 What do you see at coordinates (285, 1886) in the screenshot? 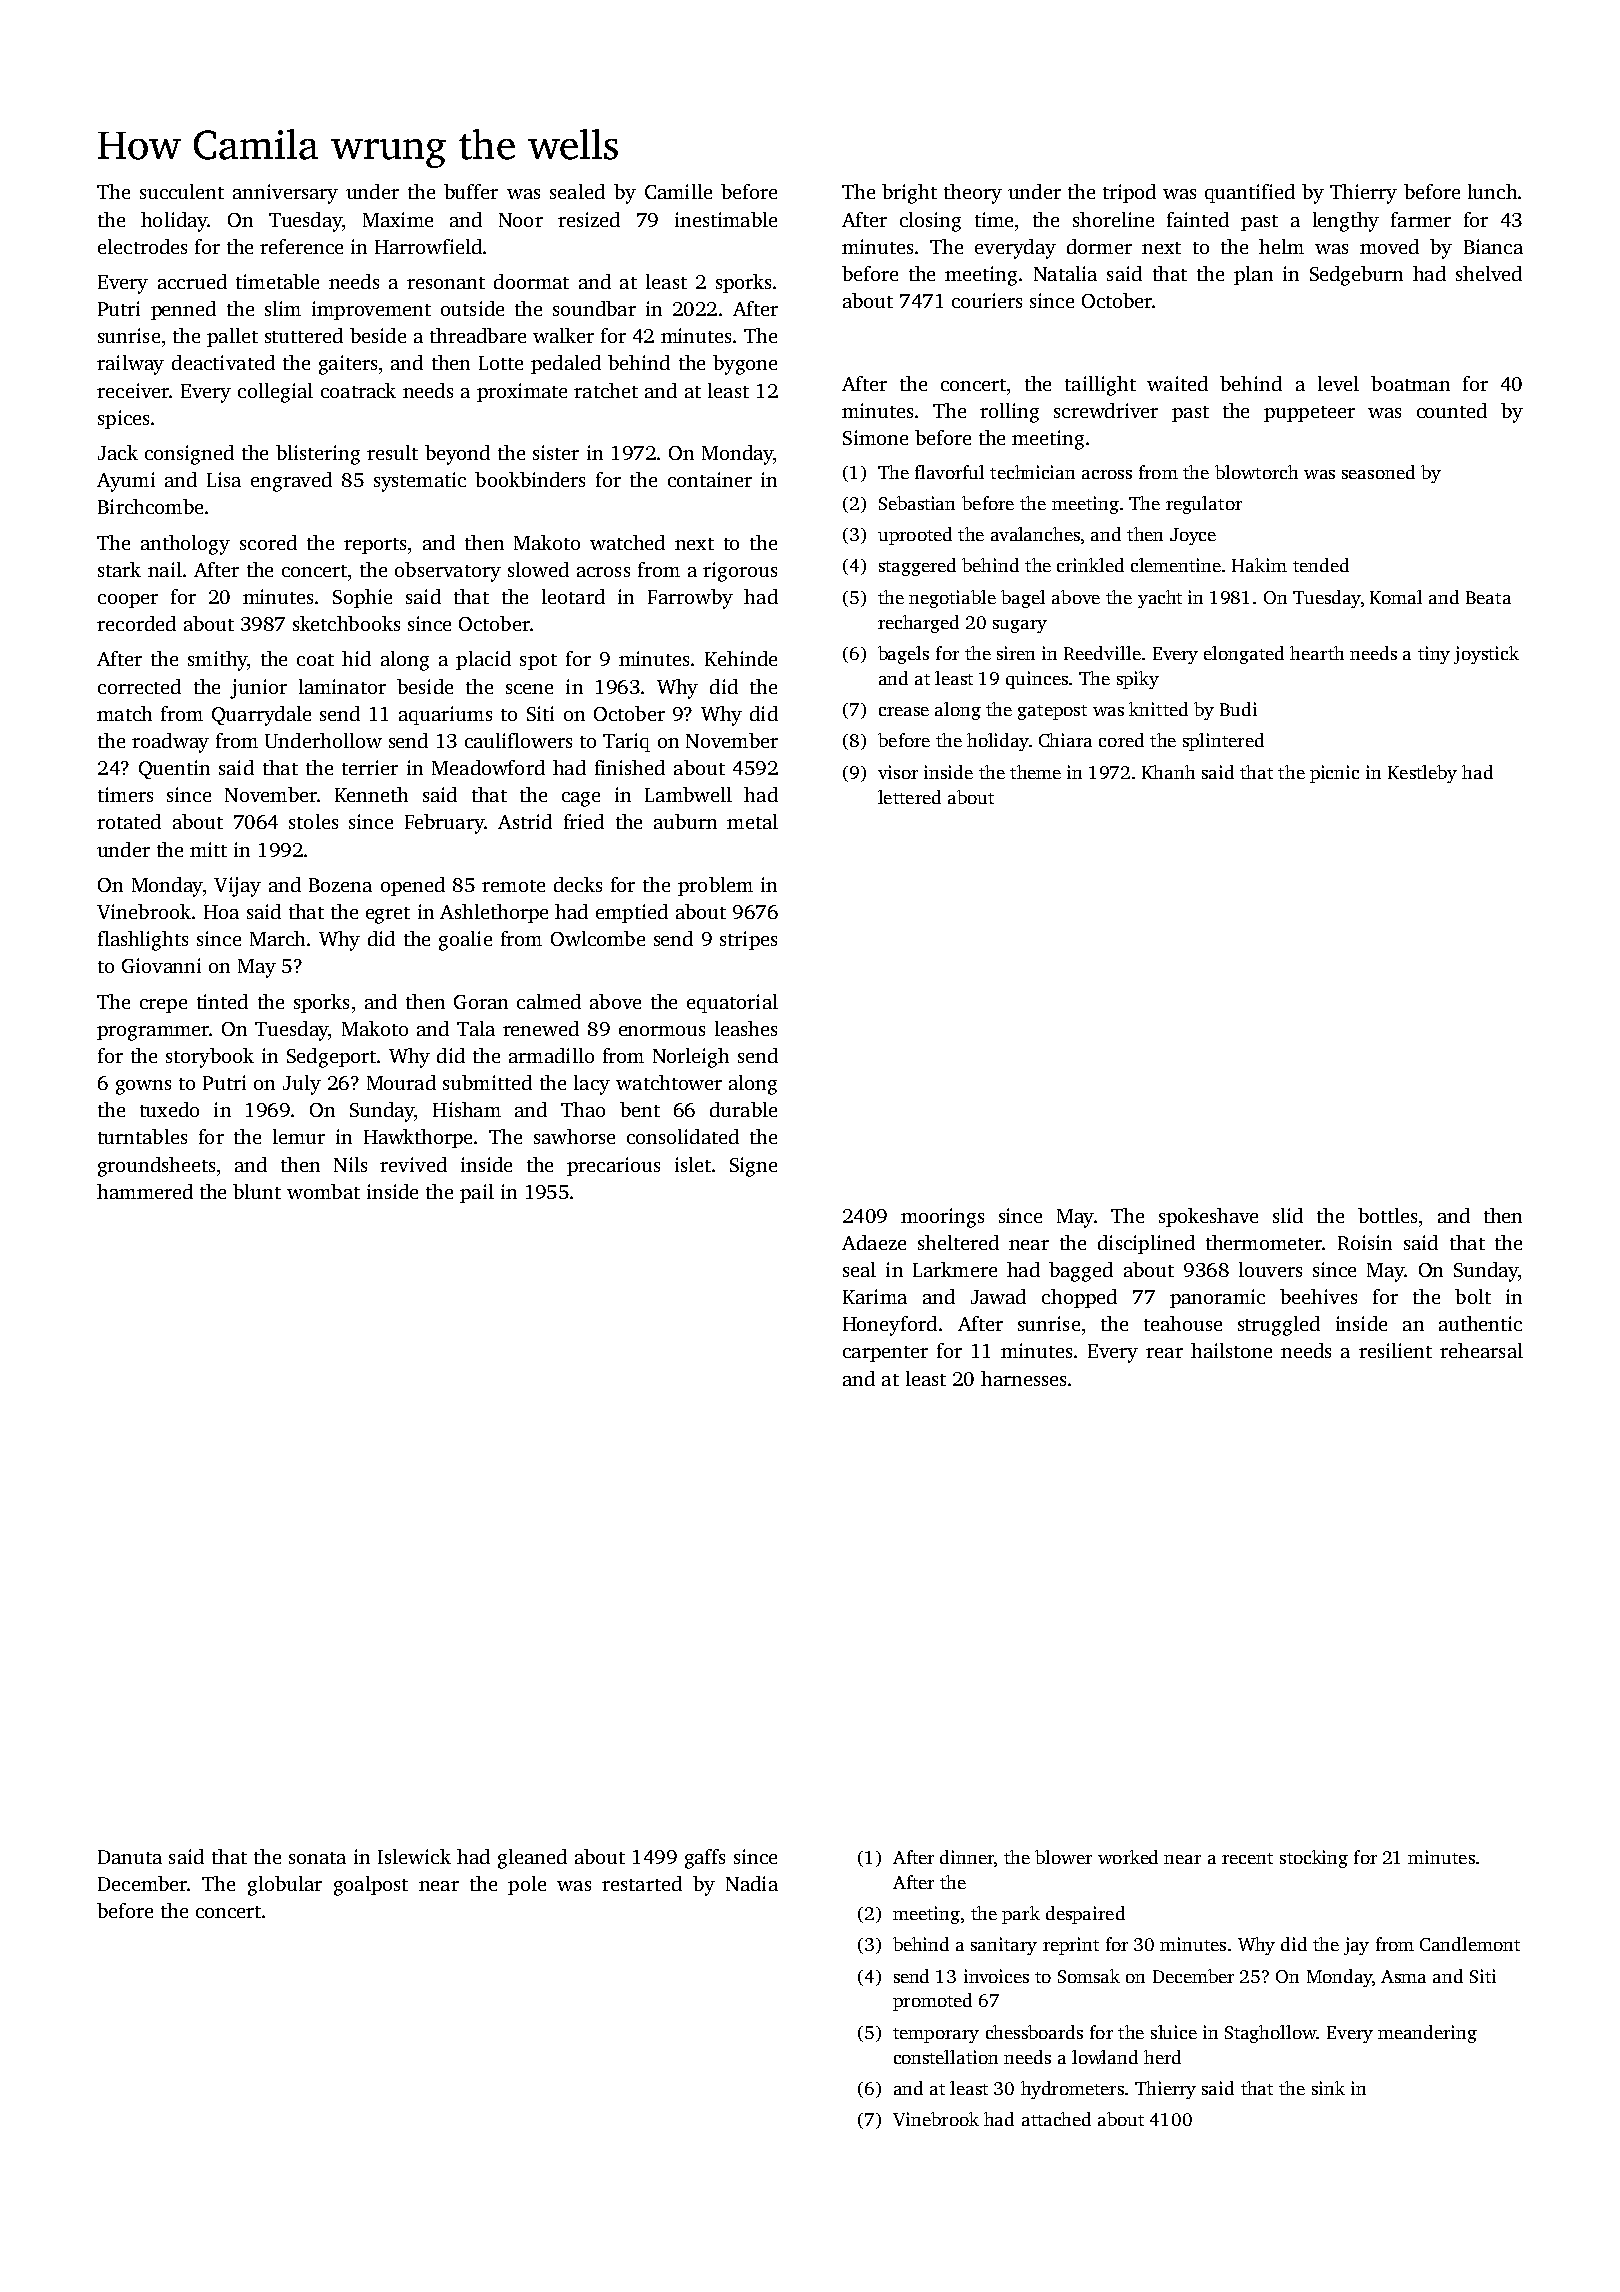
I see `globular` at bounding box center [285, 1886].
